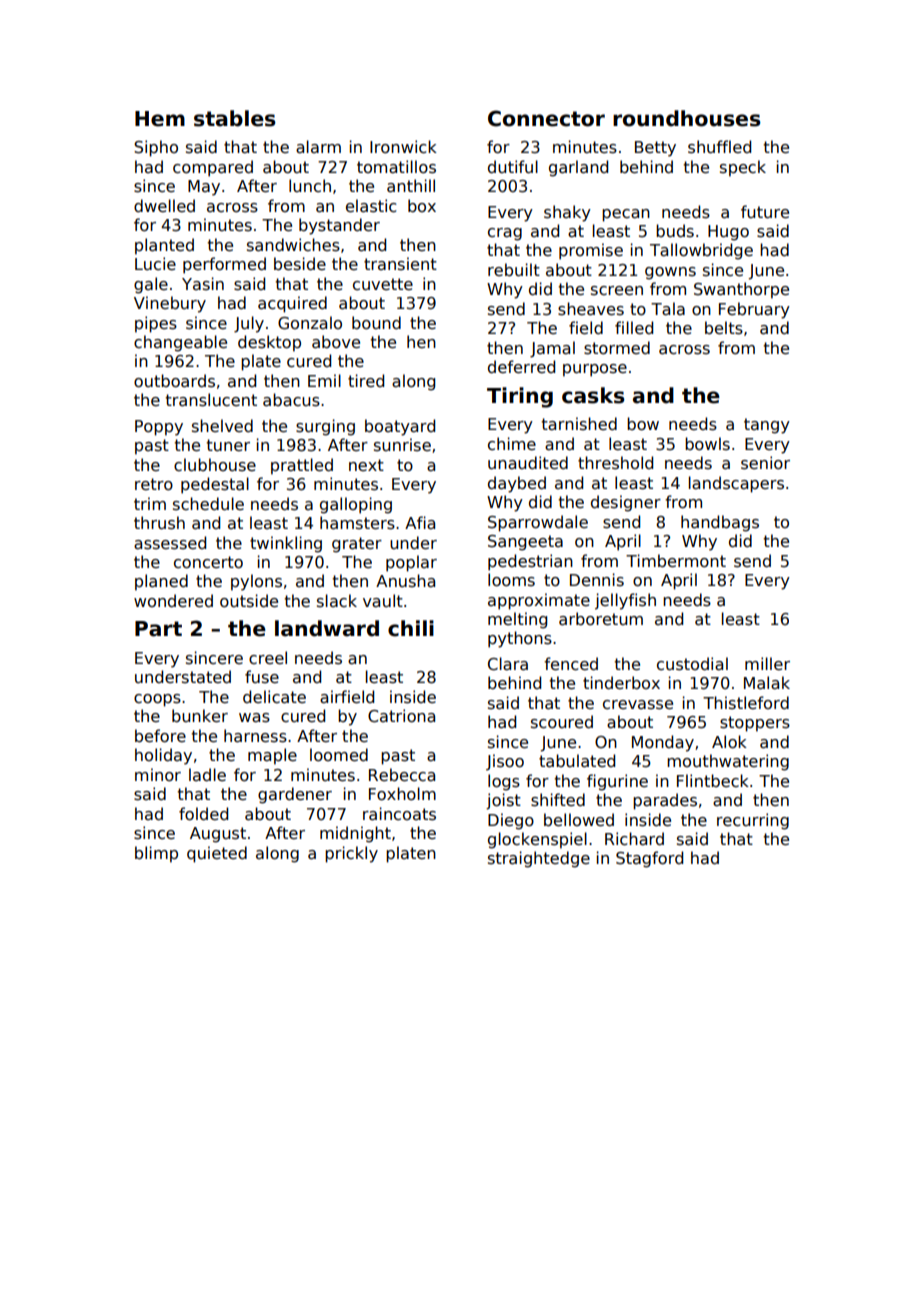 The width and height of the page is (924, 1314). What do you see at coordinates (156, 854) in the page?
I see `blimp` at bounding box center [156, 854].
